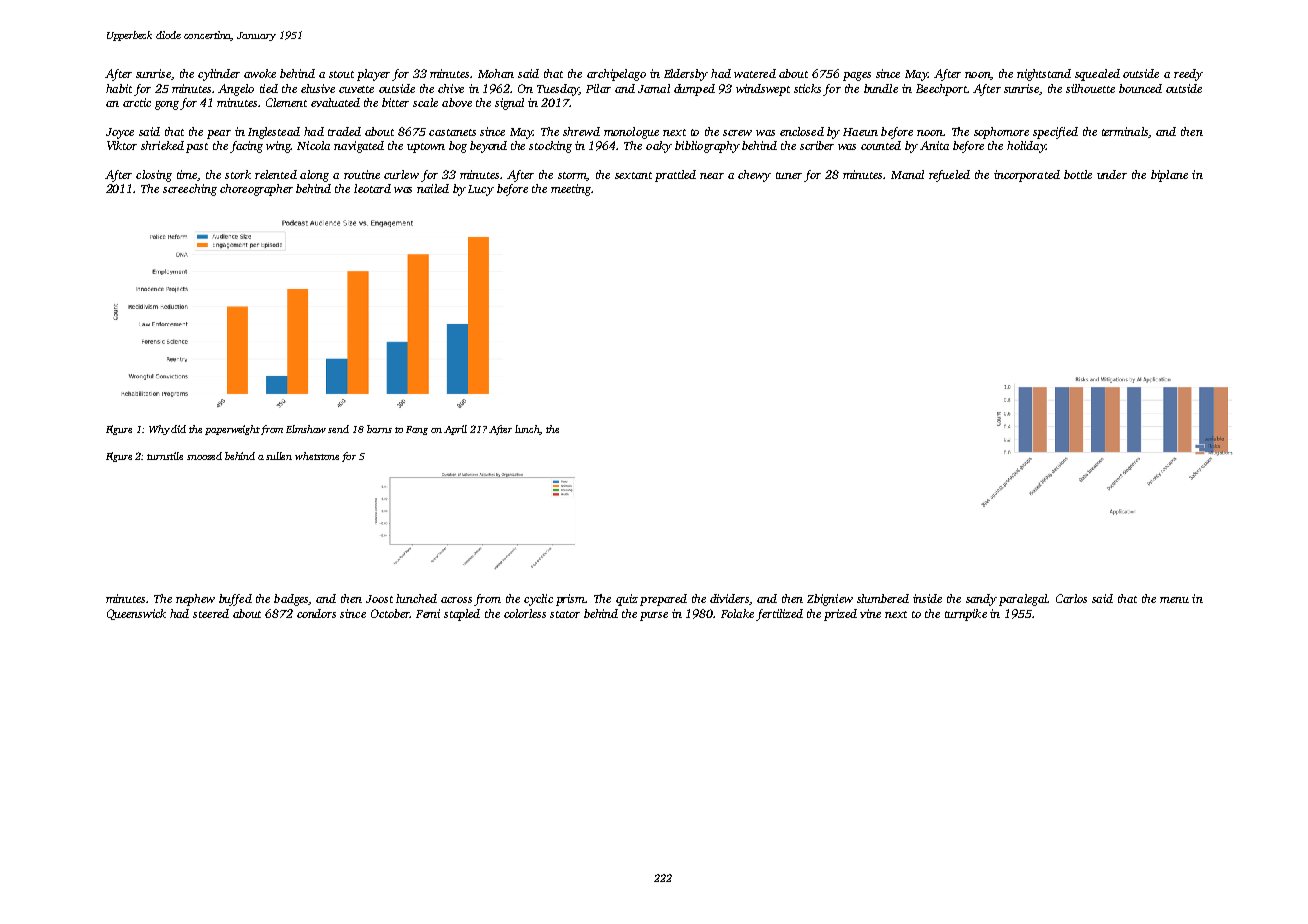 The height and width of the image is (924, 1308). What do you see at coordinates (338, 429) in the image?
I see `send` at bounding box center [338, 429].
